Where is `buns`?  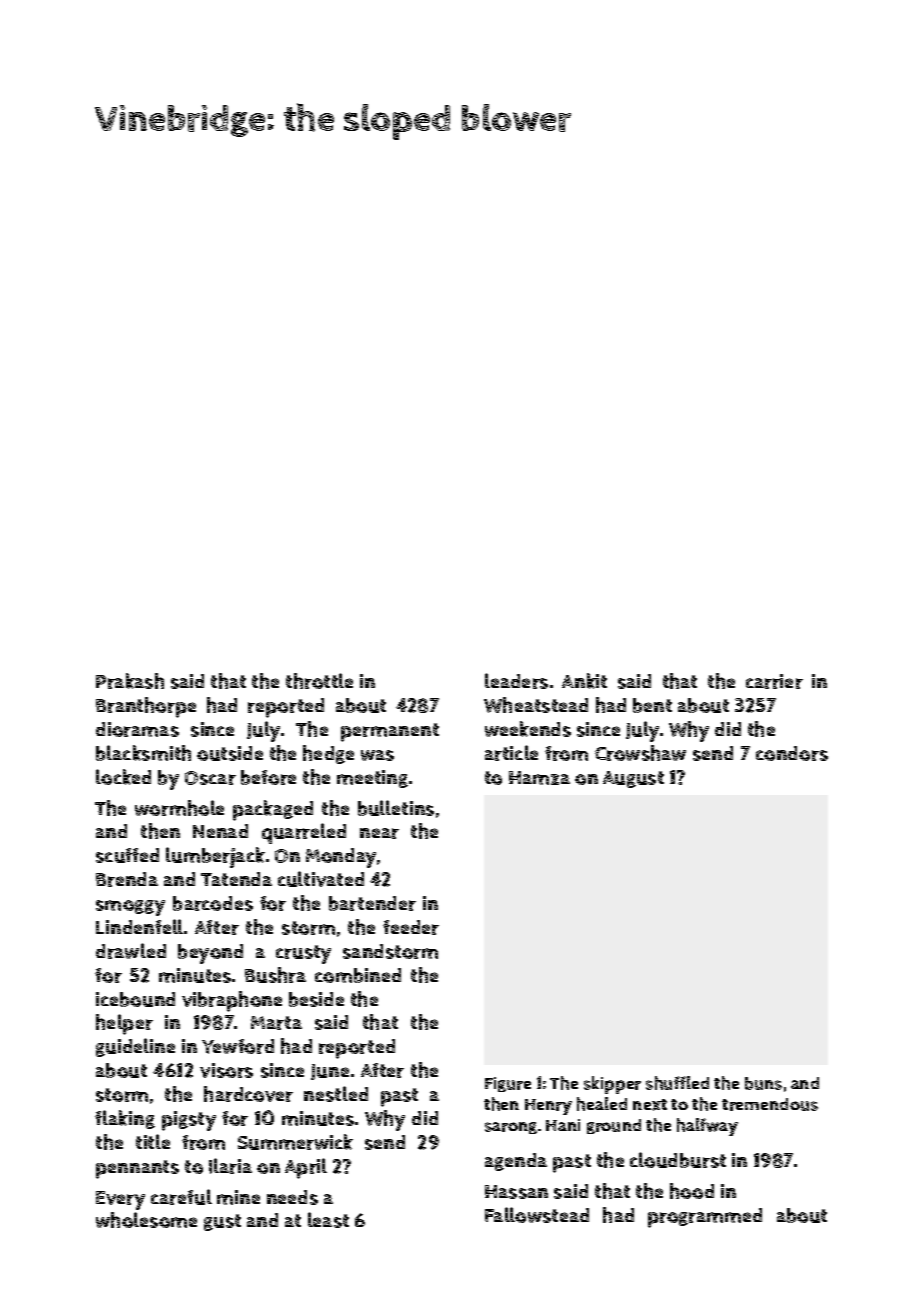 buns is located at coordinates (763, 1083).
